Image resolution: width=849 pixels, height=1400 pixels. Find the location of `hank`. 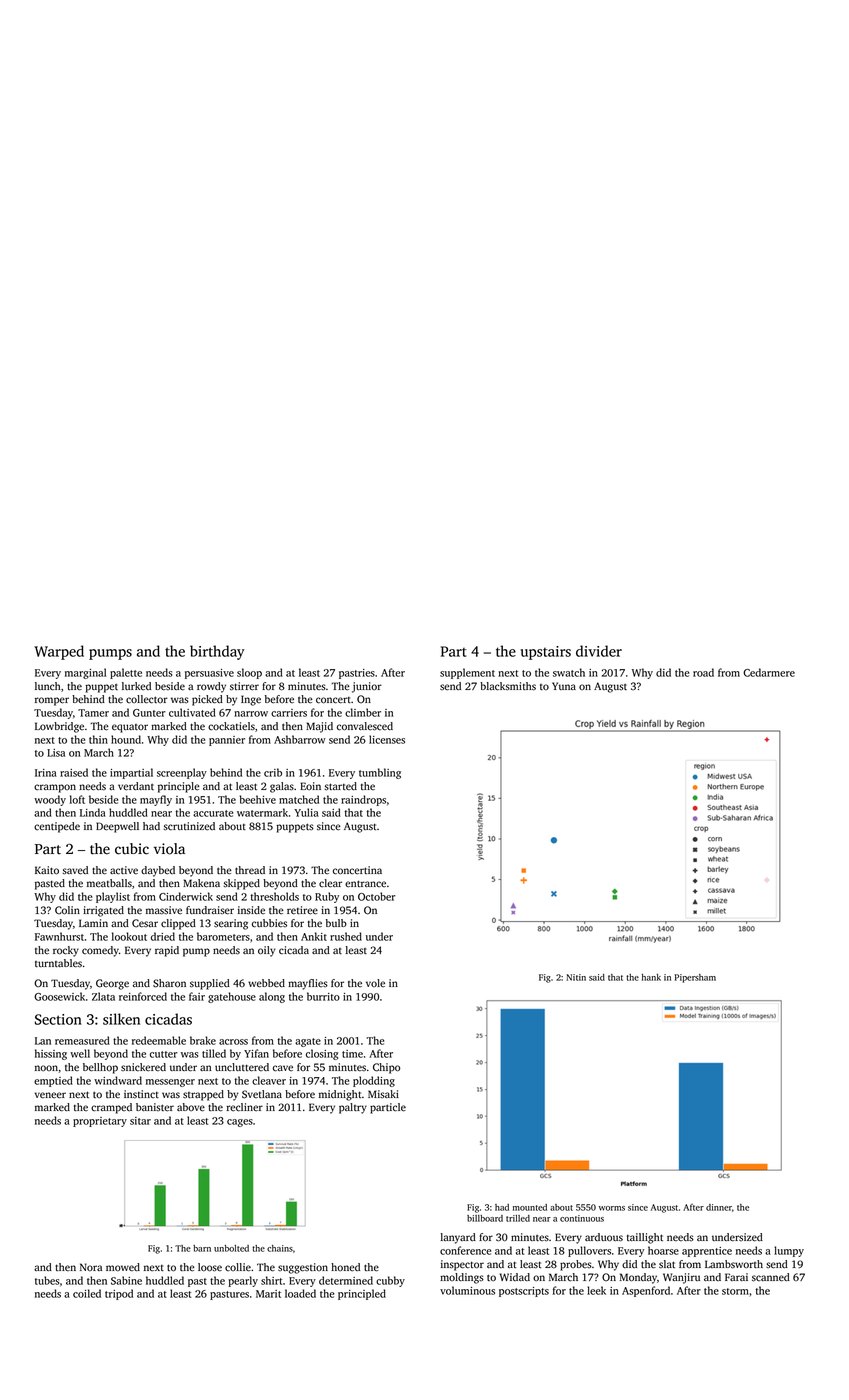

hank is located at coordinates (651, 977).
